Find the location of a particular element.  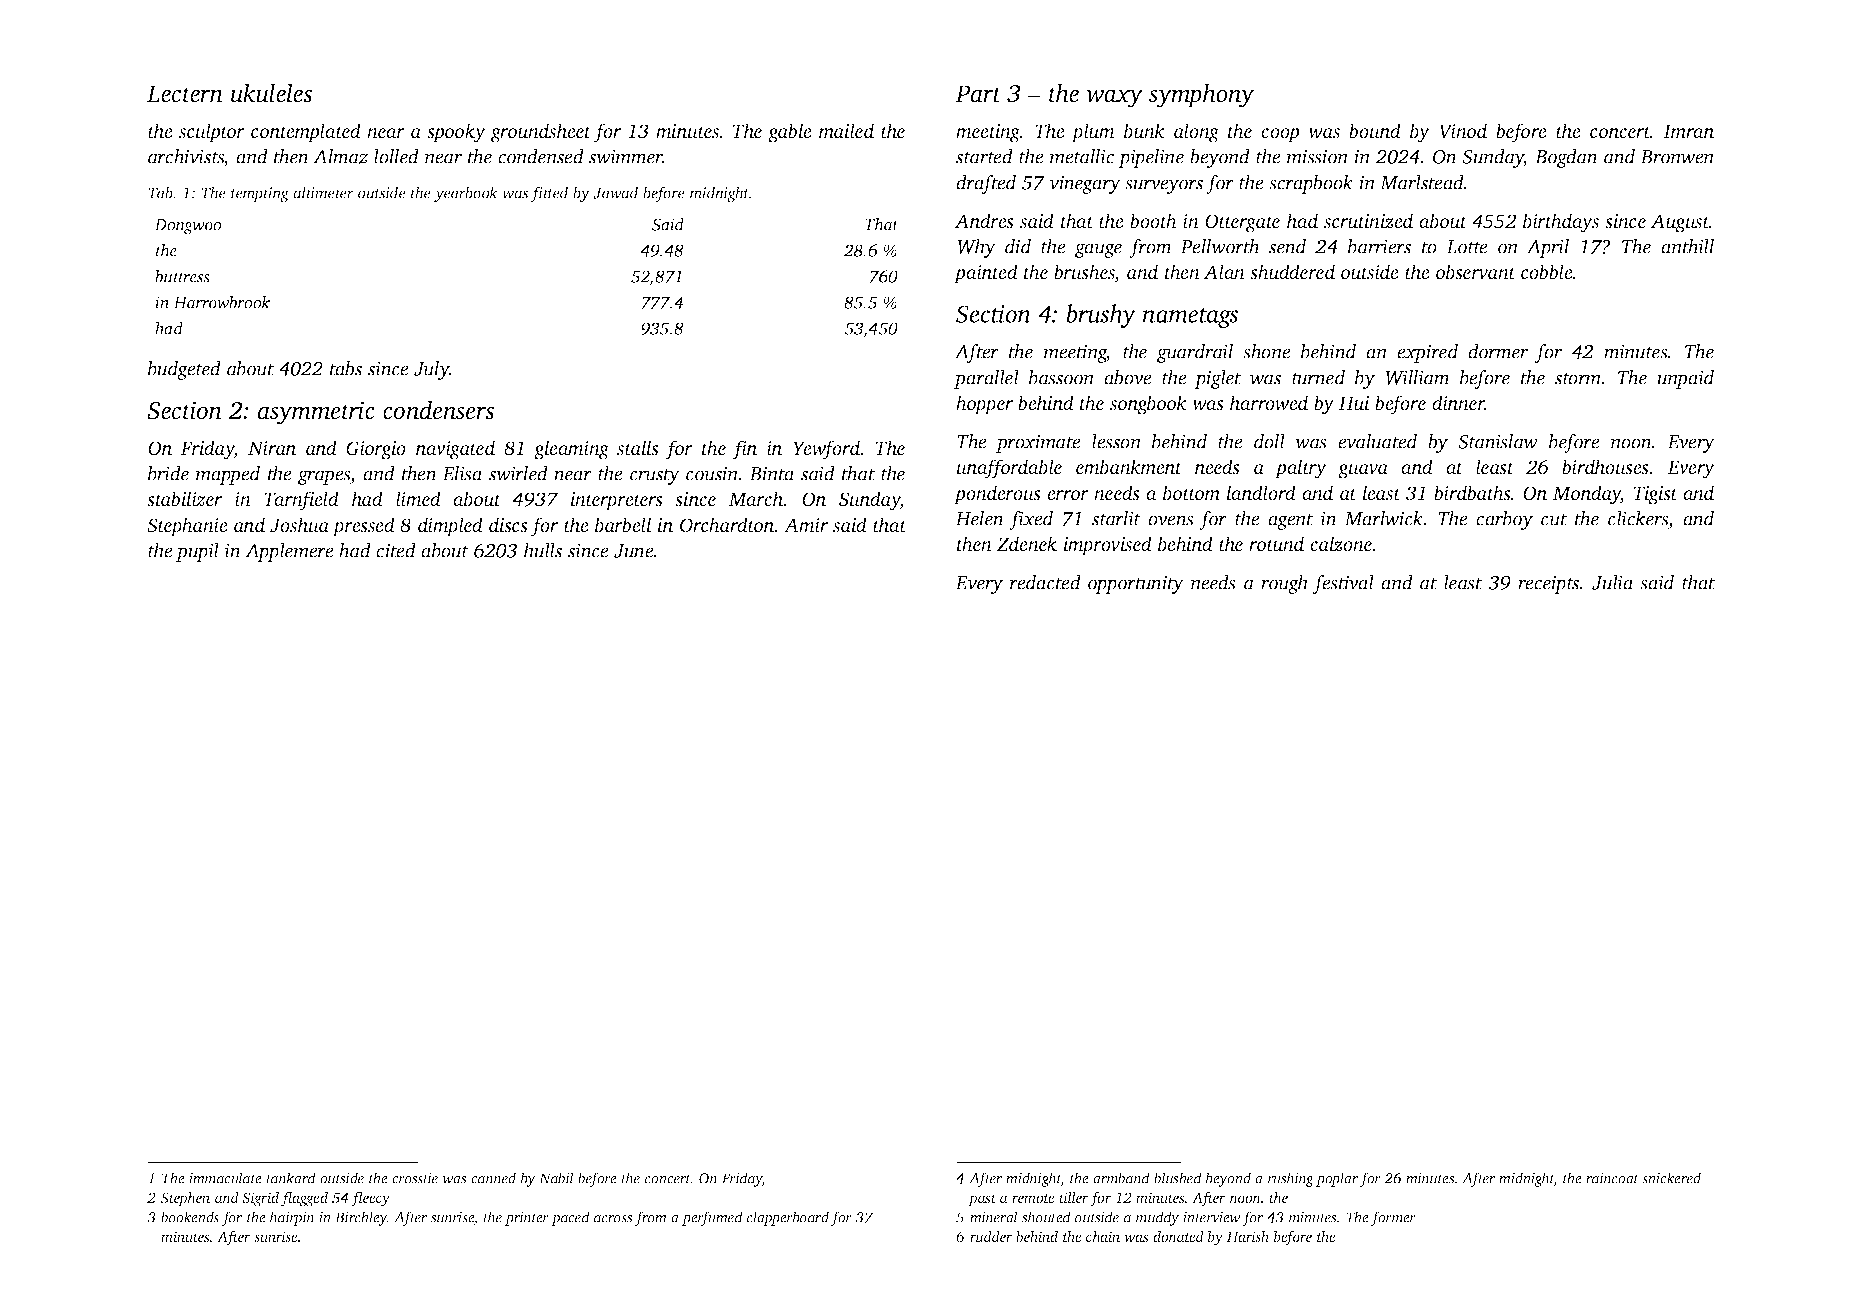

June is located at coordinates (634, 551).
